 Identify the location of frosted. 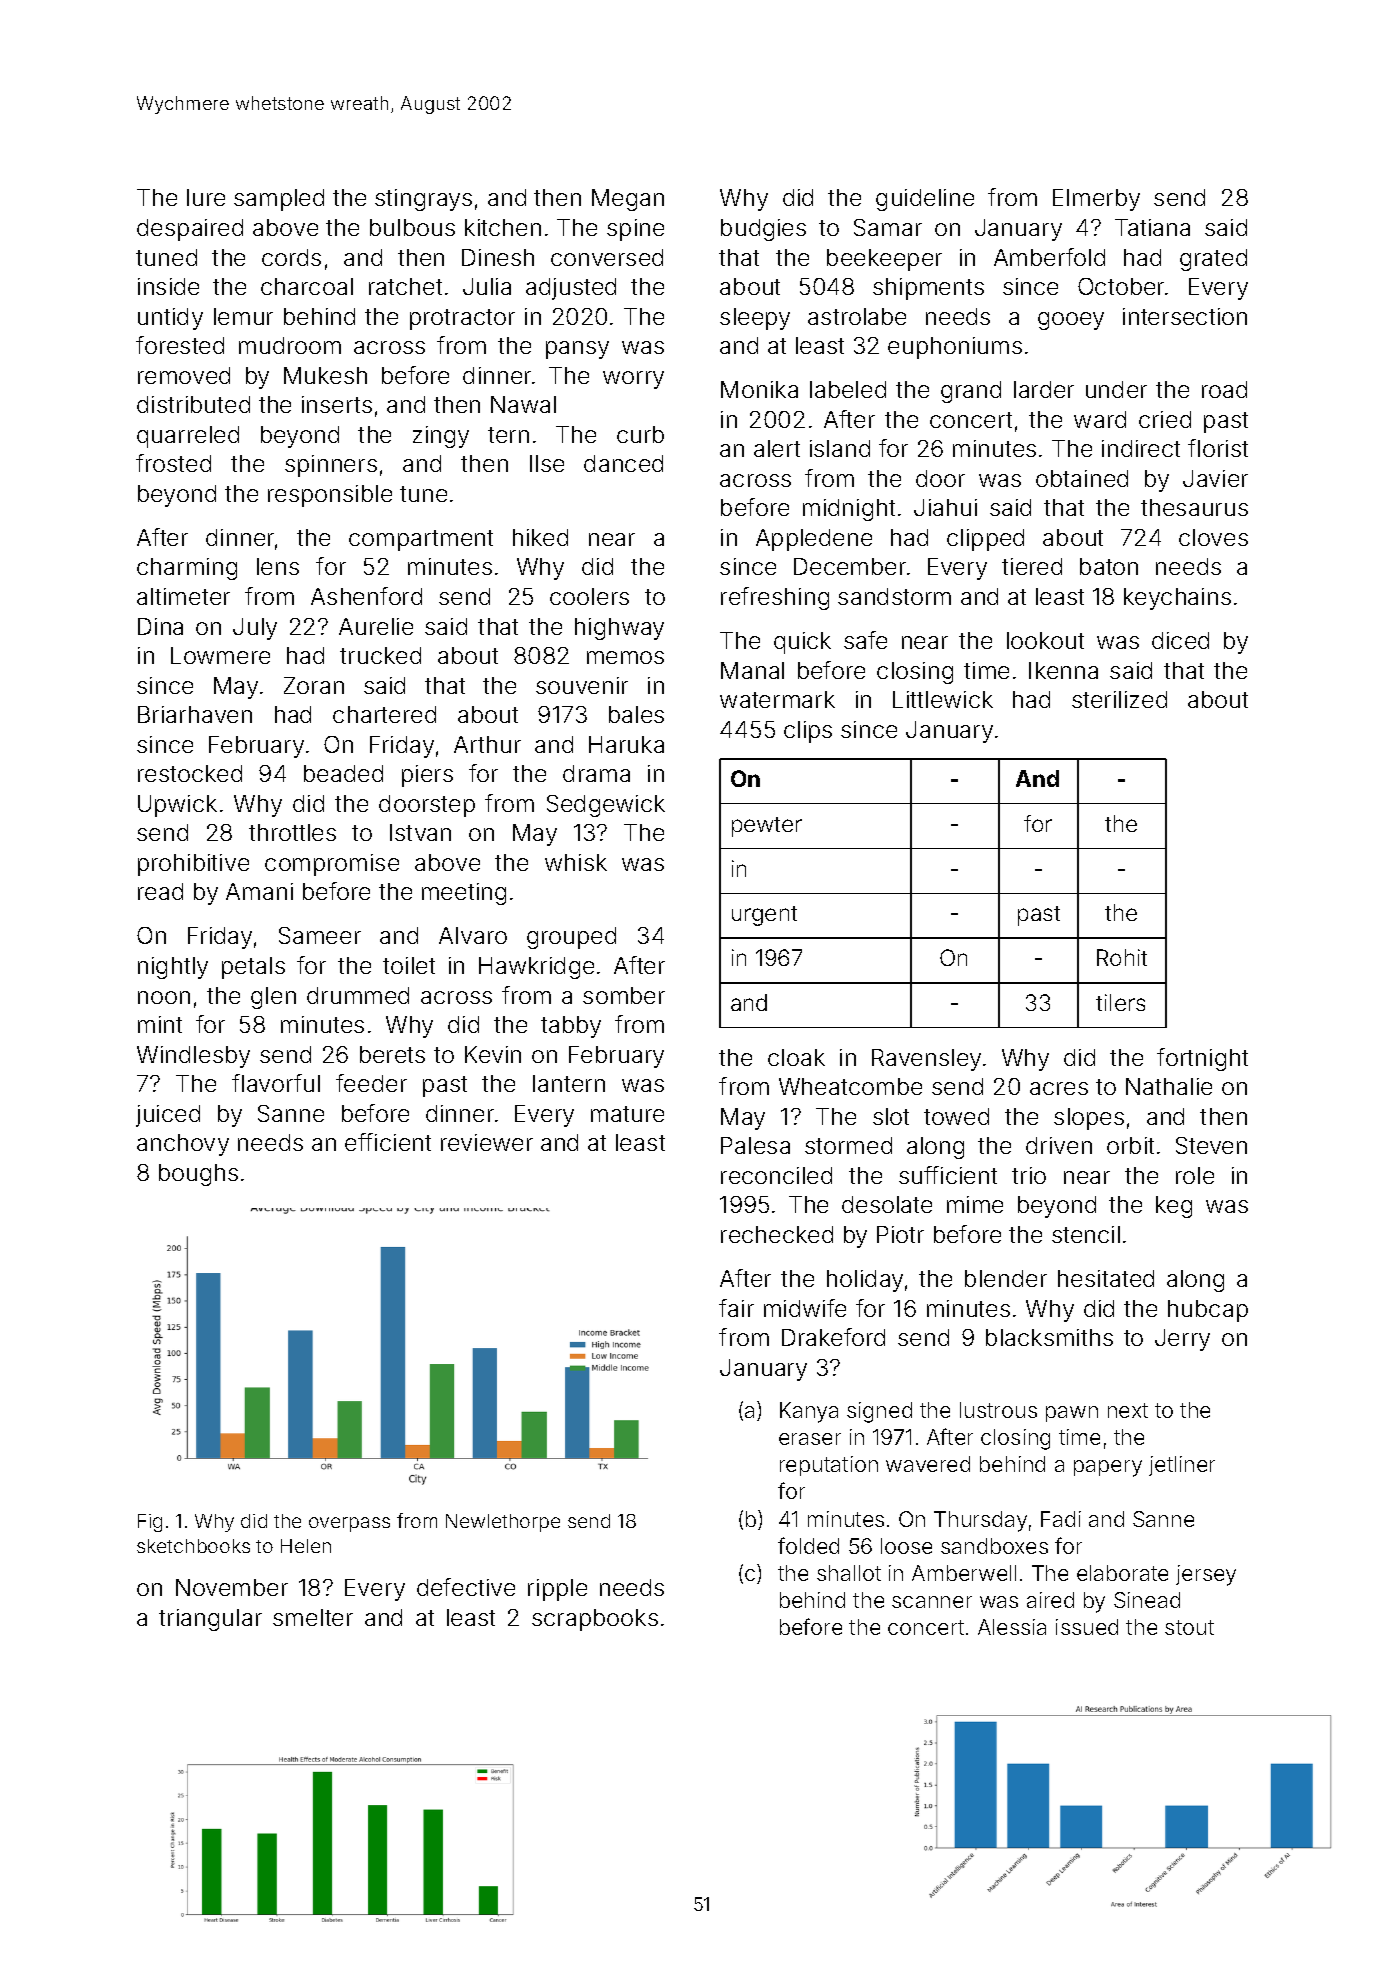
(173, 463).
